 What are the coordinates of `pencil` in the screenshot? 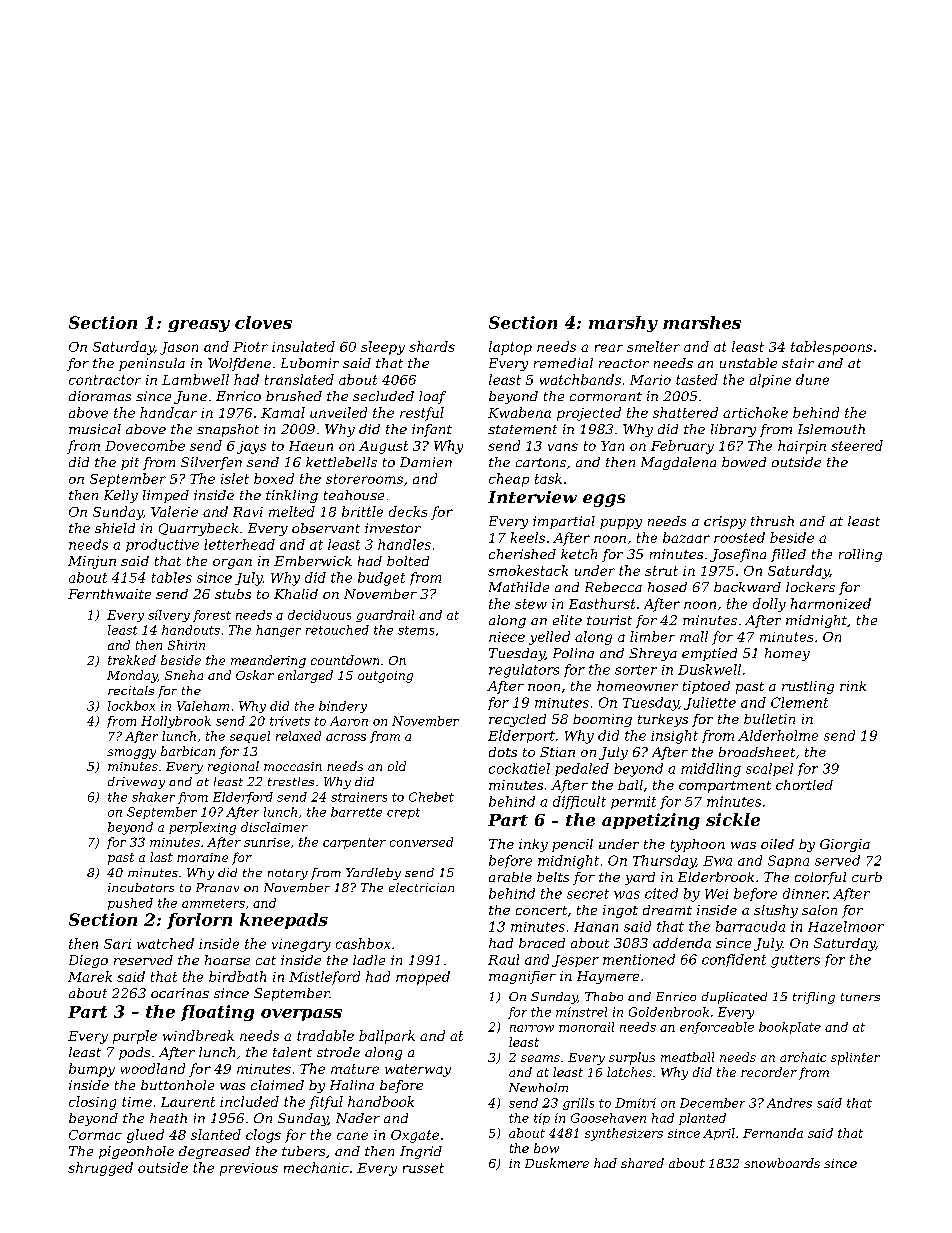 It's located at (572, 845).
